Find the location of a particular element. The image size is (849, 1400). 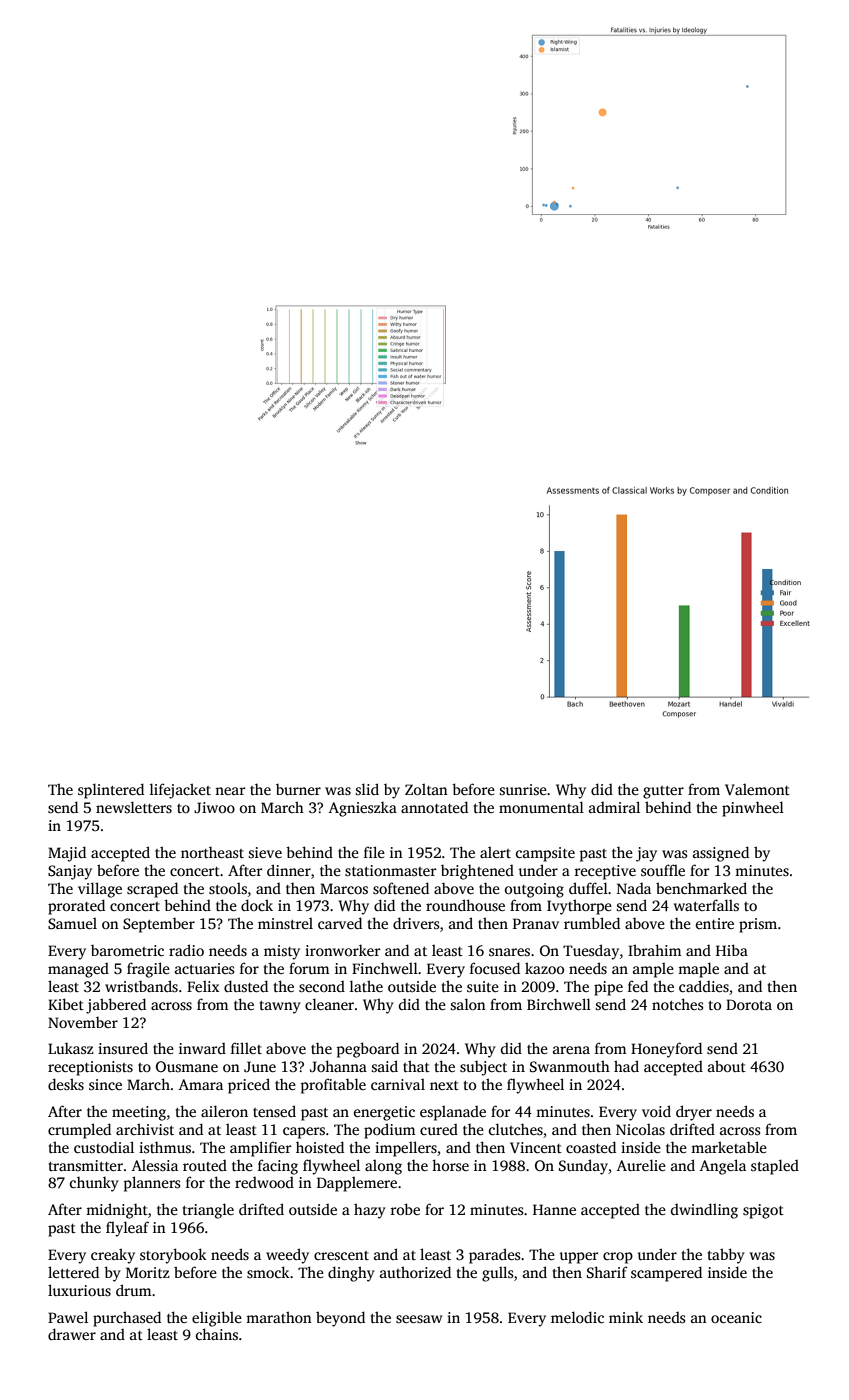

eligible is located at coordinates (217, 1319).
